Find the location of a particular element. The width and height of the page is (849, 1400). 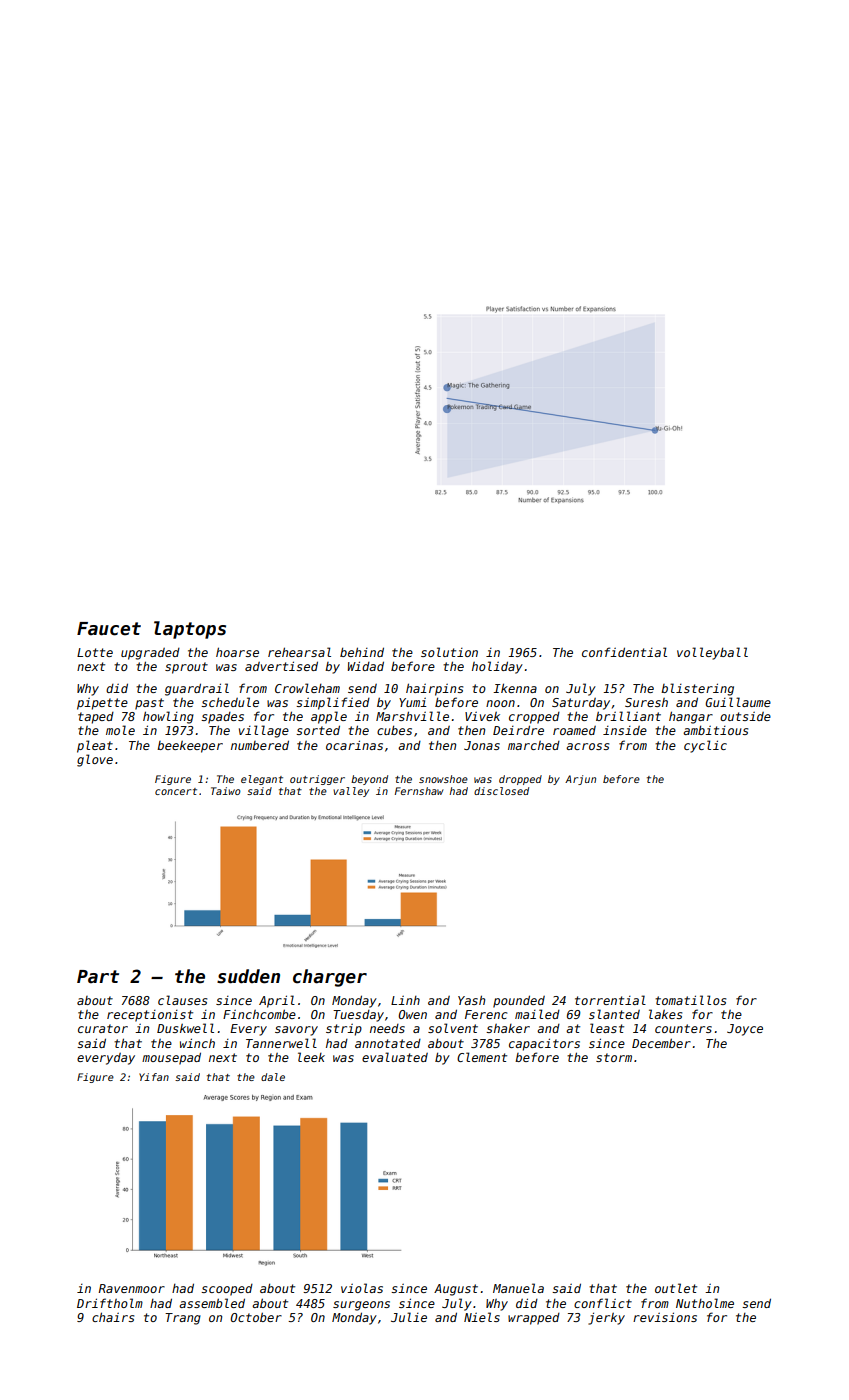

holiday is located at coordinates (497, 667).
